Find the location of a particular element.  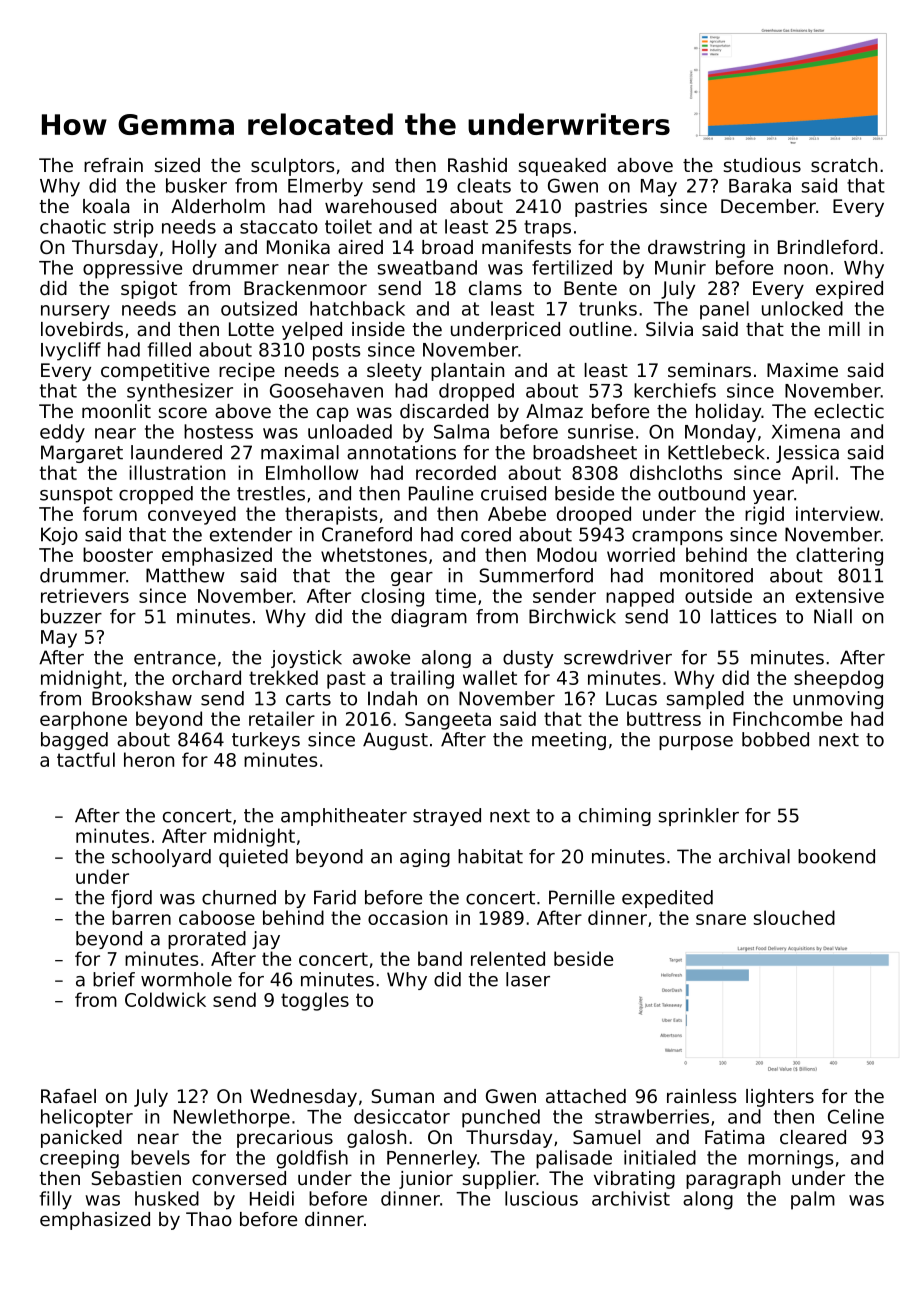

Celine is located at coordinates (856, 1116).
